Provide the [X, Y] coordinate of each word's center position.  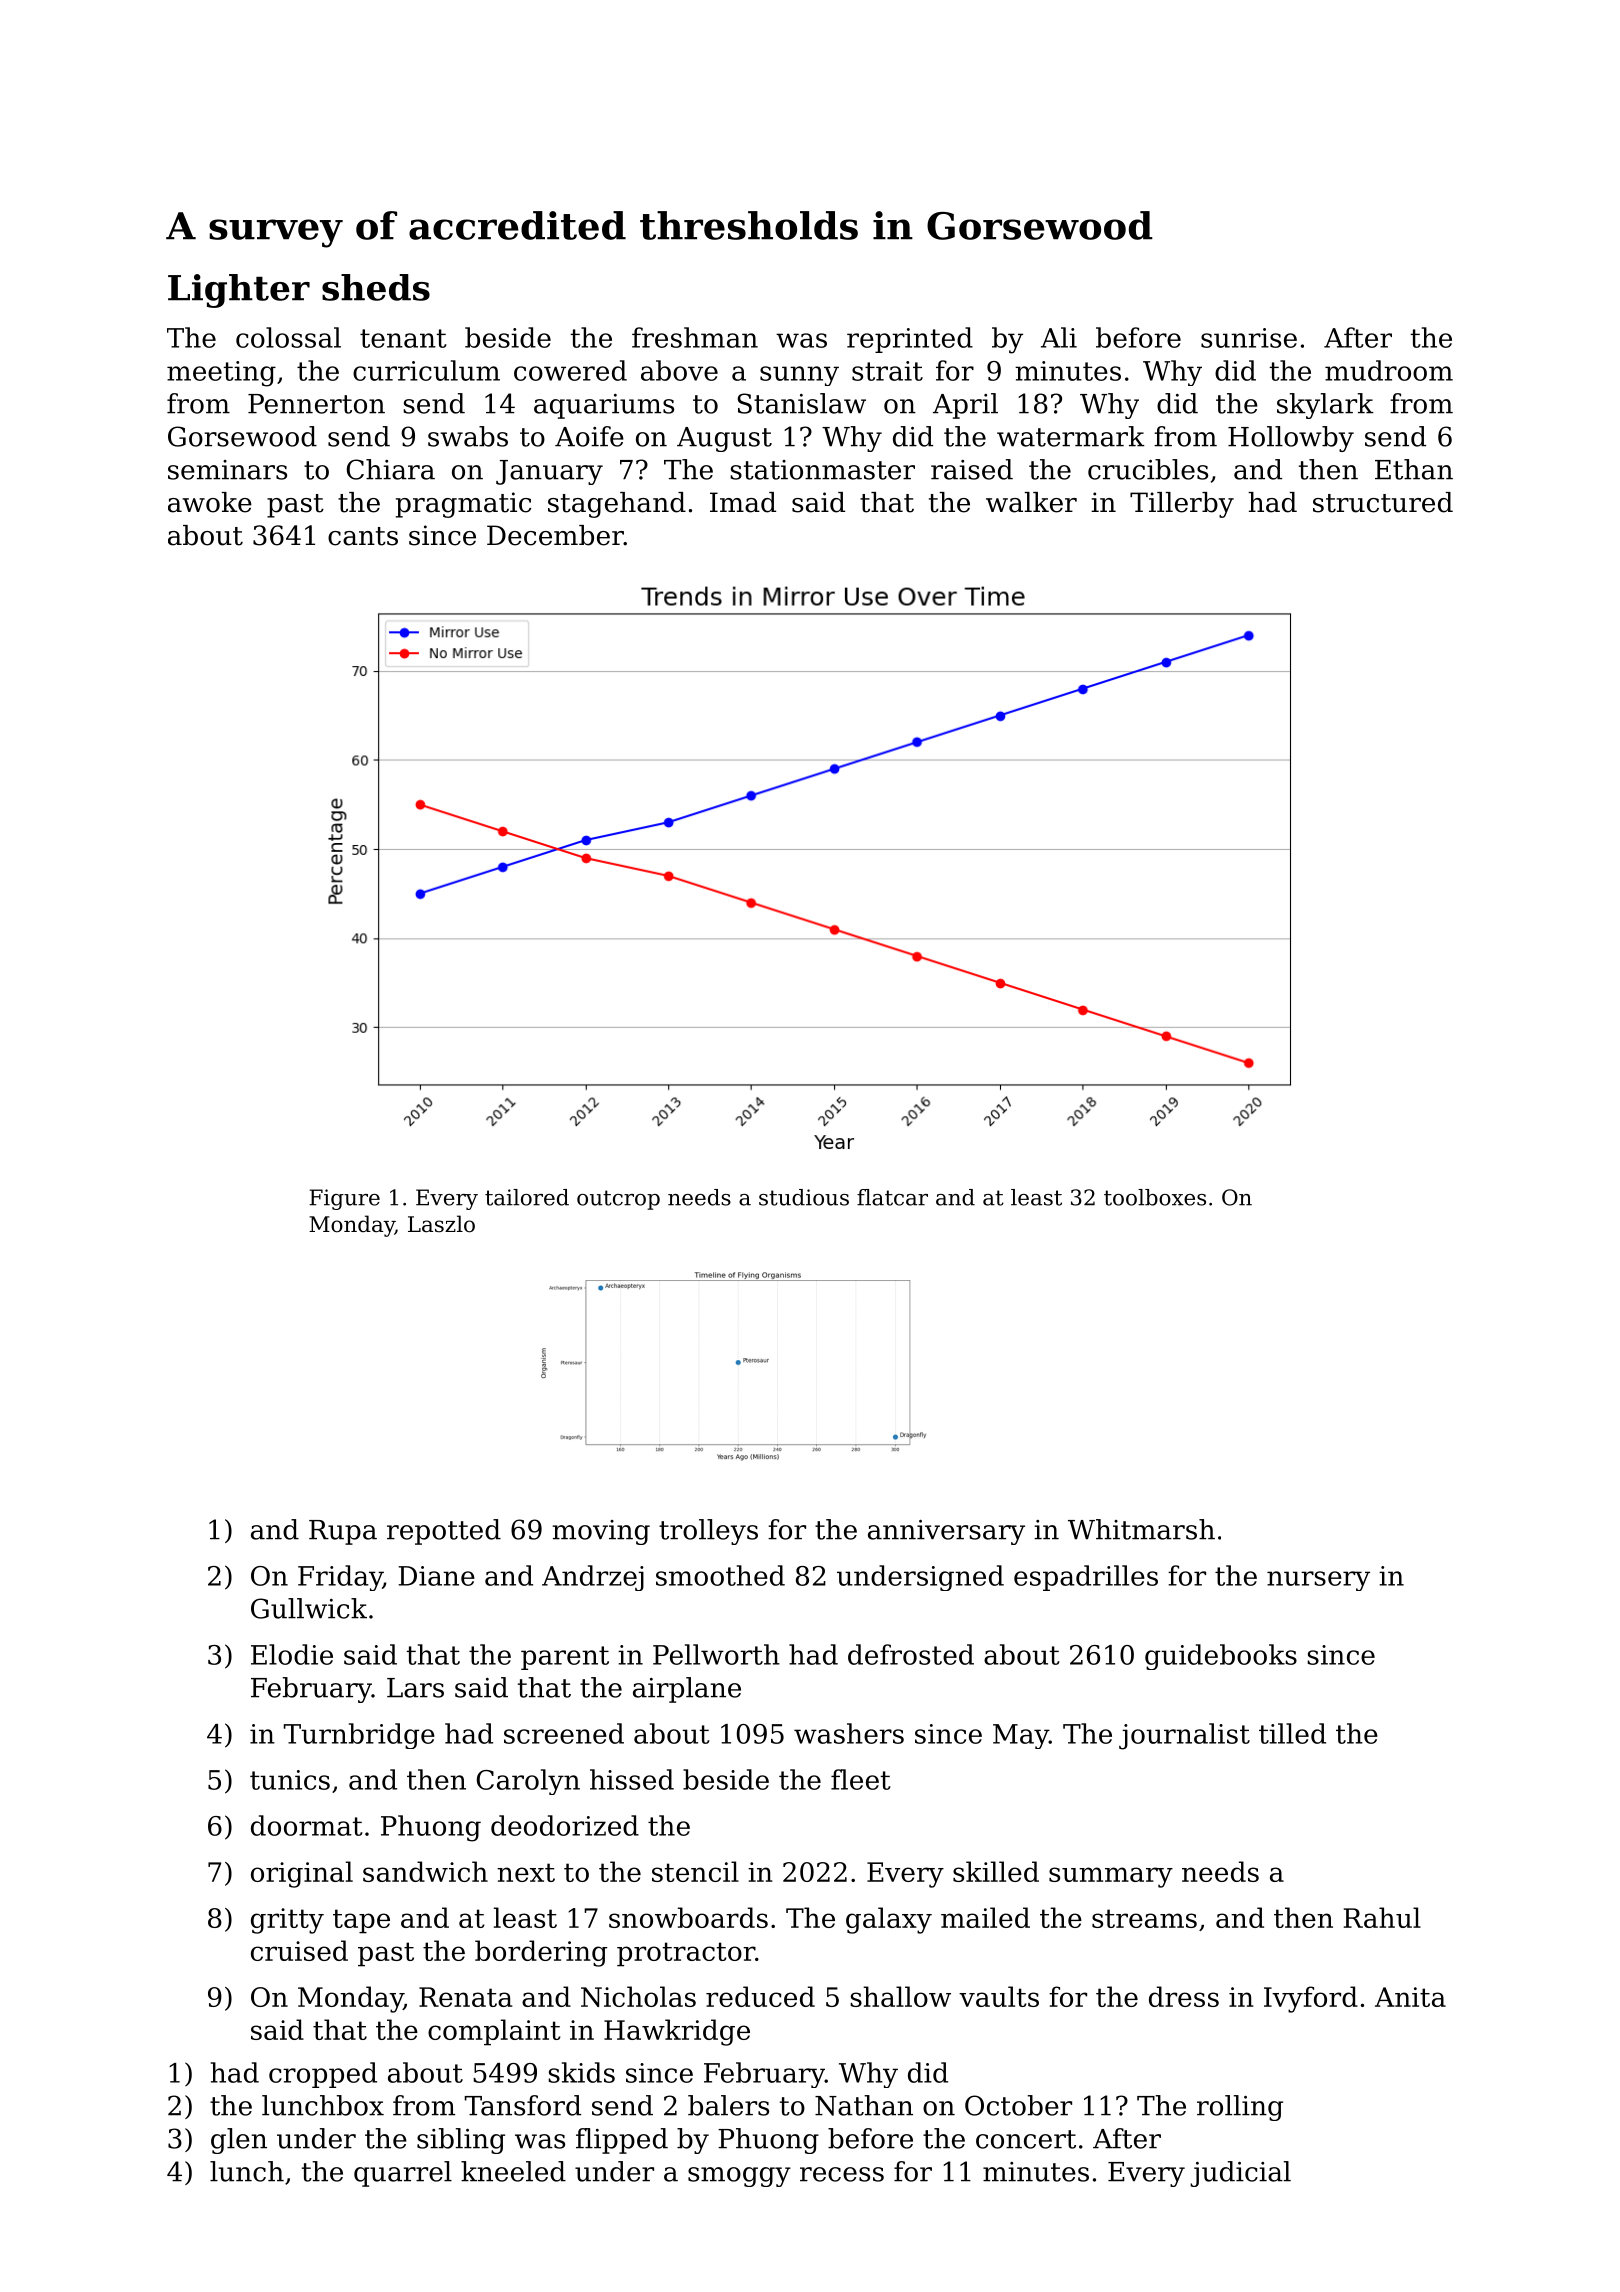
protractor [686, 1954]
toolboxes [1155, 1197]
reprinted [910, 340]
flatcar [892, 1197]
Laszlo [441, 1224]
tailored [527, 1197]
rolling [1240, 2108]
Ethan [1414, 469]
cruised [299, 1950]
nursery [1318, 1581]
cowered [570, 370]
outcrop [618, 1200]
